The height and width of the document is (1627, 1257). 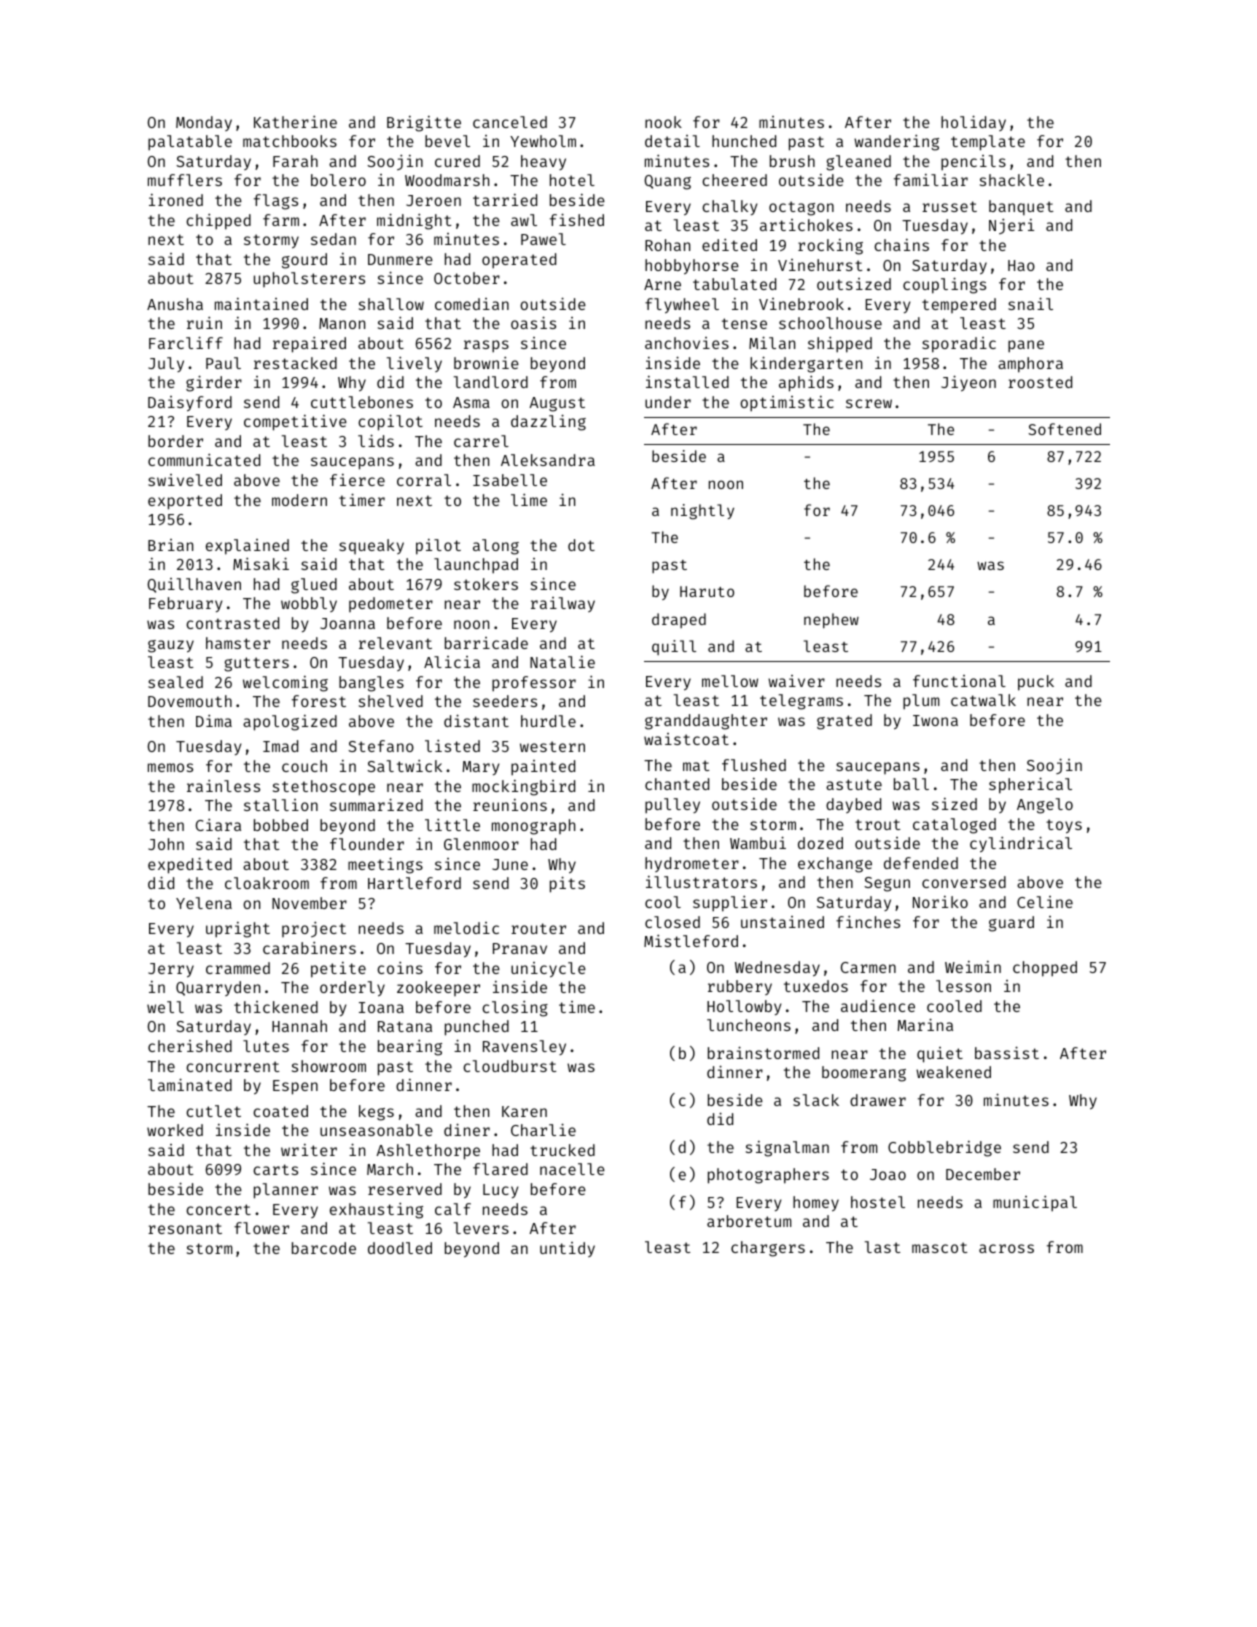 I want to click on mascot, so click(x=939, y=1247).
